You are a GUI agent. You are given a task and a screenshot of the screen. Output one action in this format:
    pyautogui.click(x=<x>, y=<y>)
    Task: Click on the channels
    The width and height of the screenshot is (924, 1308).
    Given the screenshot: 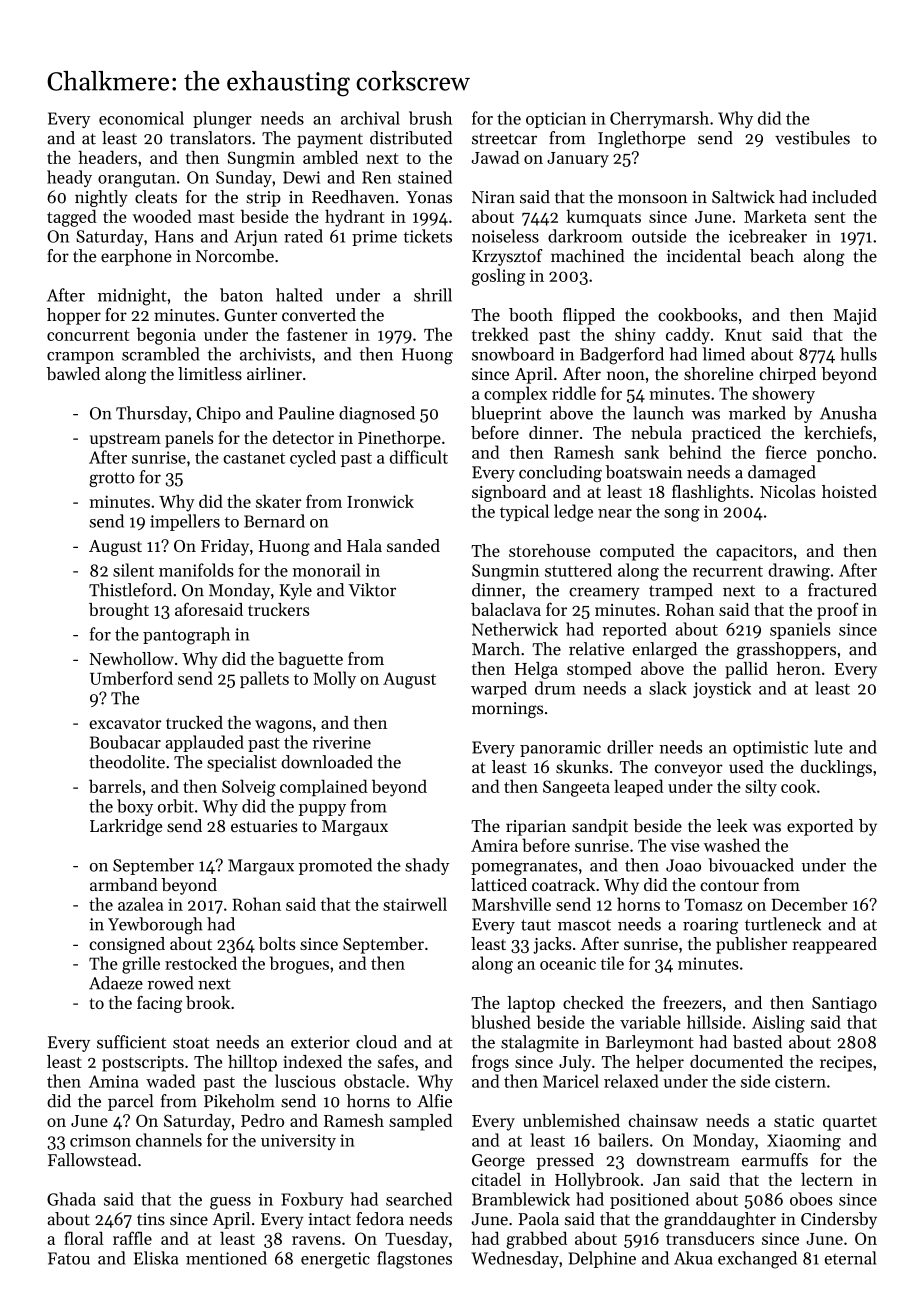 What is the action you would take?
    pyautogui.click(x=169, y=1140)
